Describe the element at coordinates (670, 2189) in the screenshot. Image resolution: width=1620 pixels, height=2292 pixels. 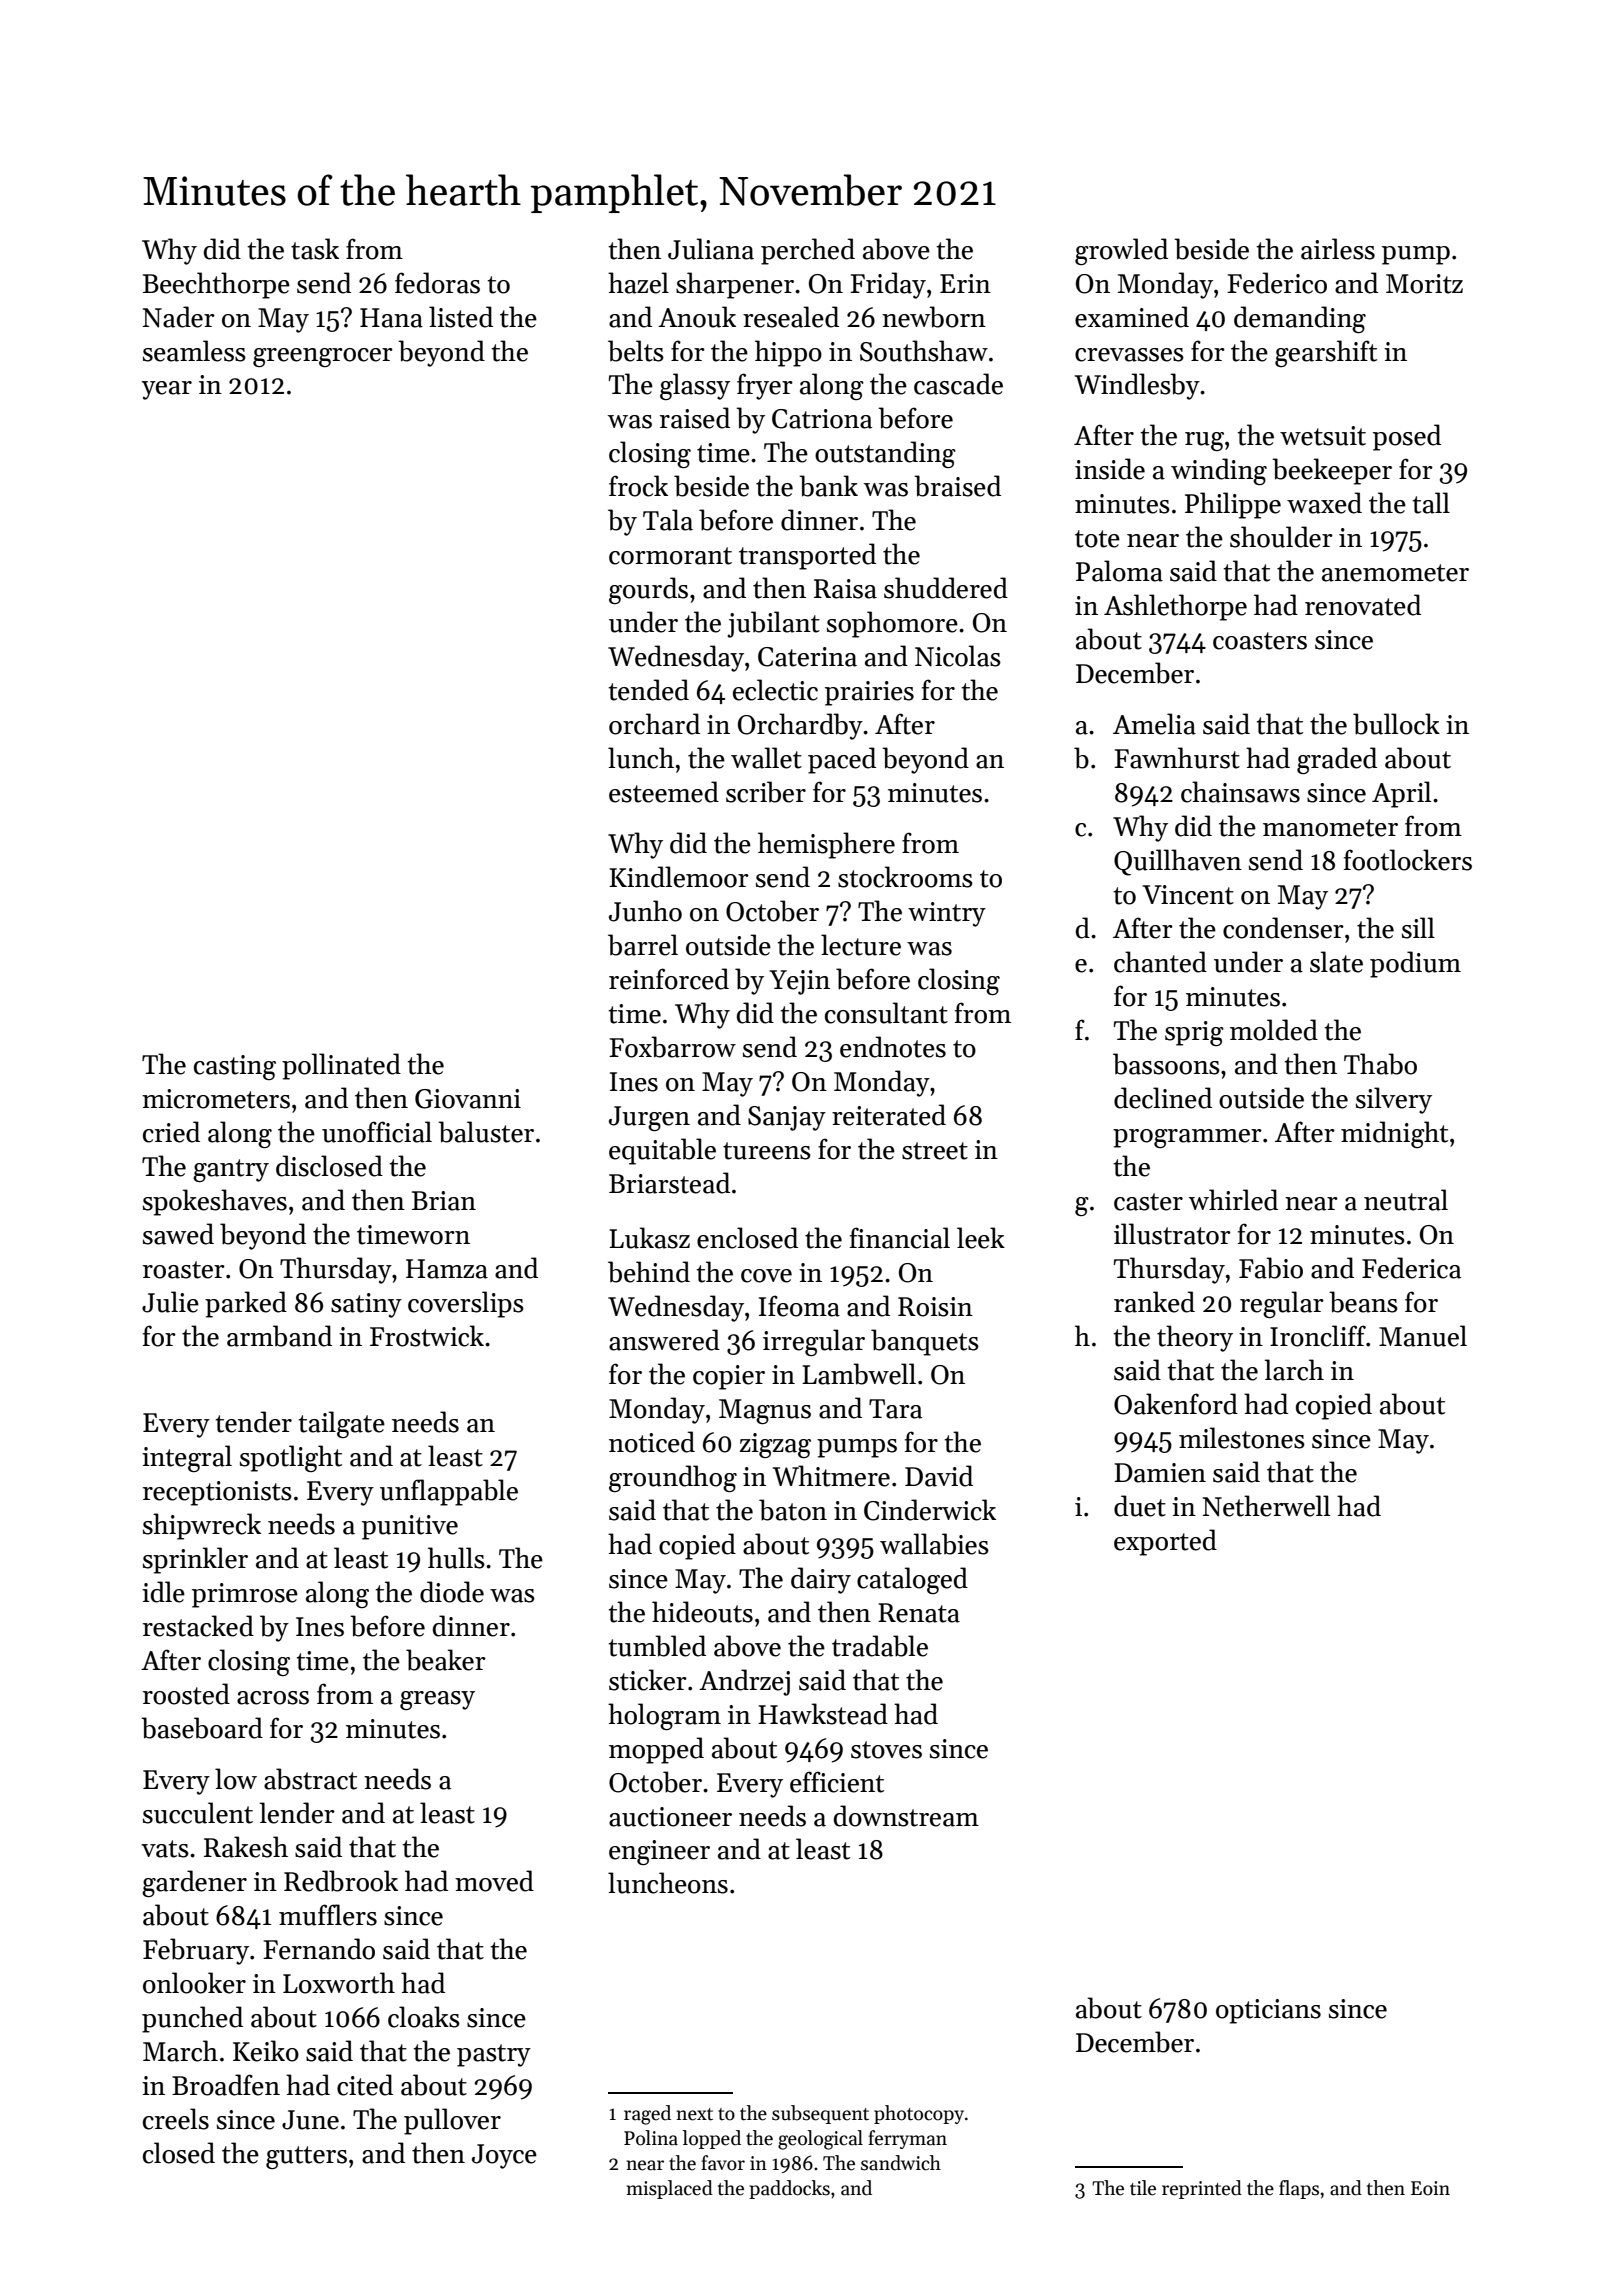
I see `misplaced` at that location.
